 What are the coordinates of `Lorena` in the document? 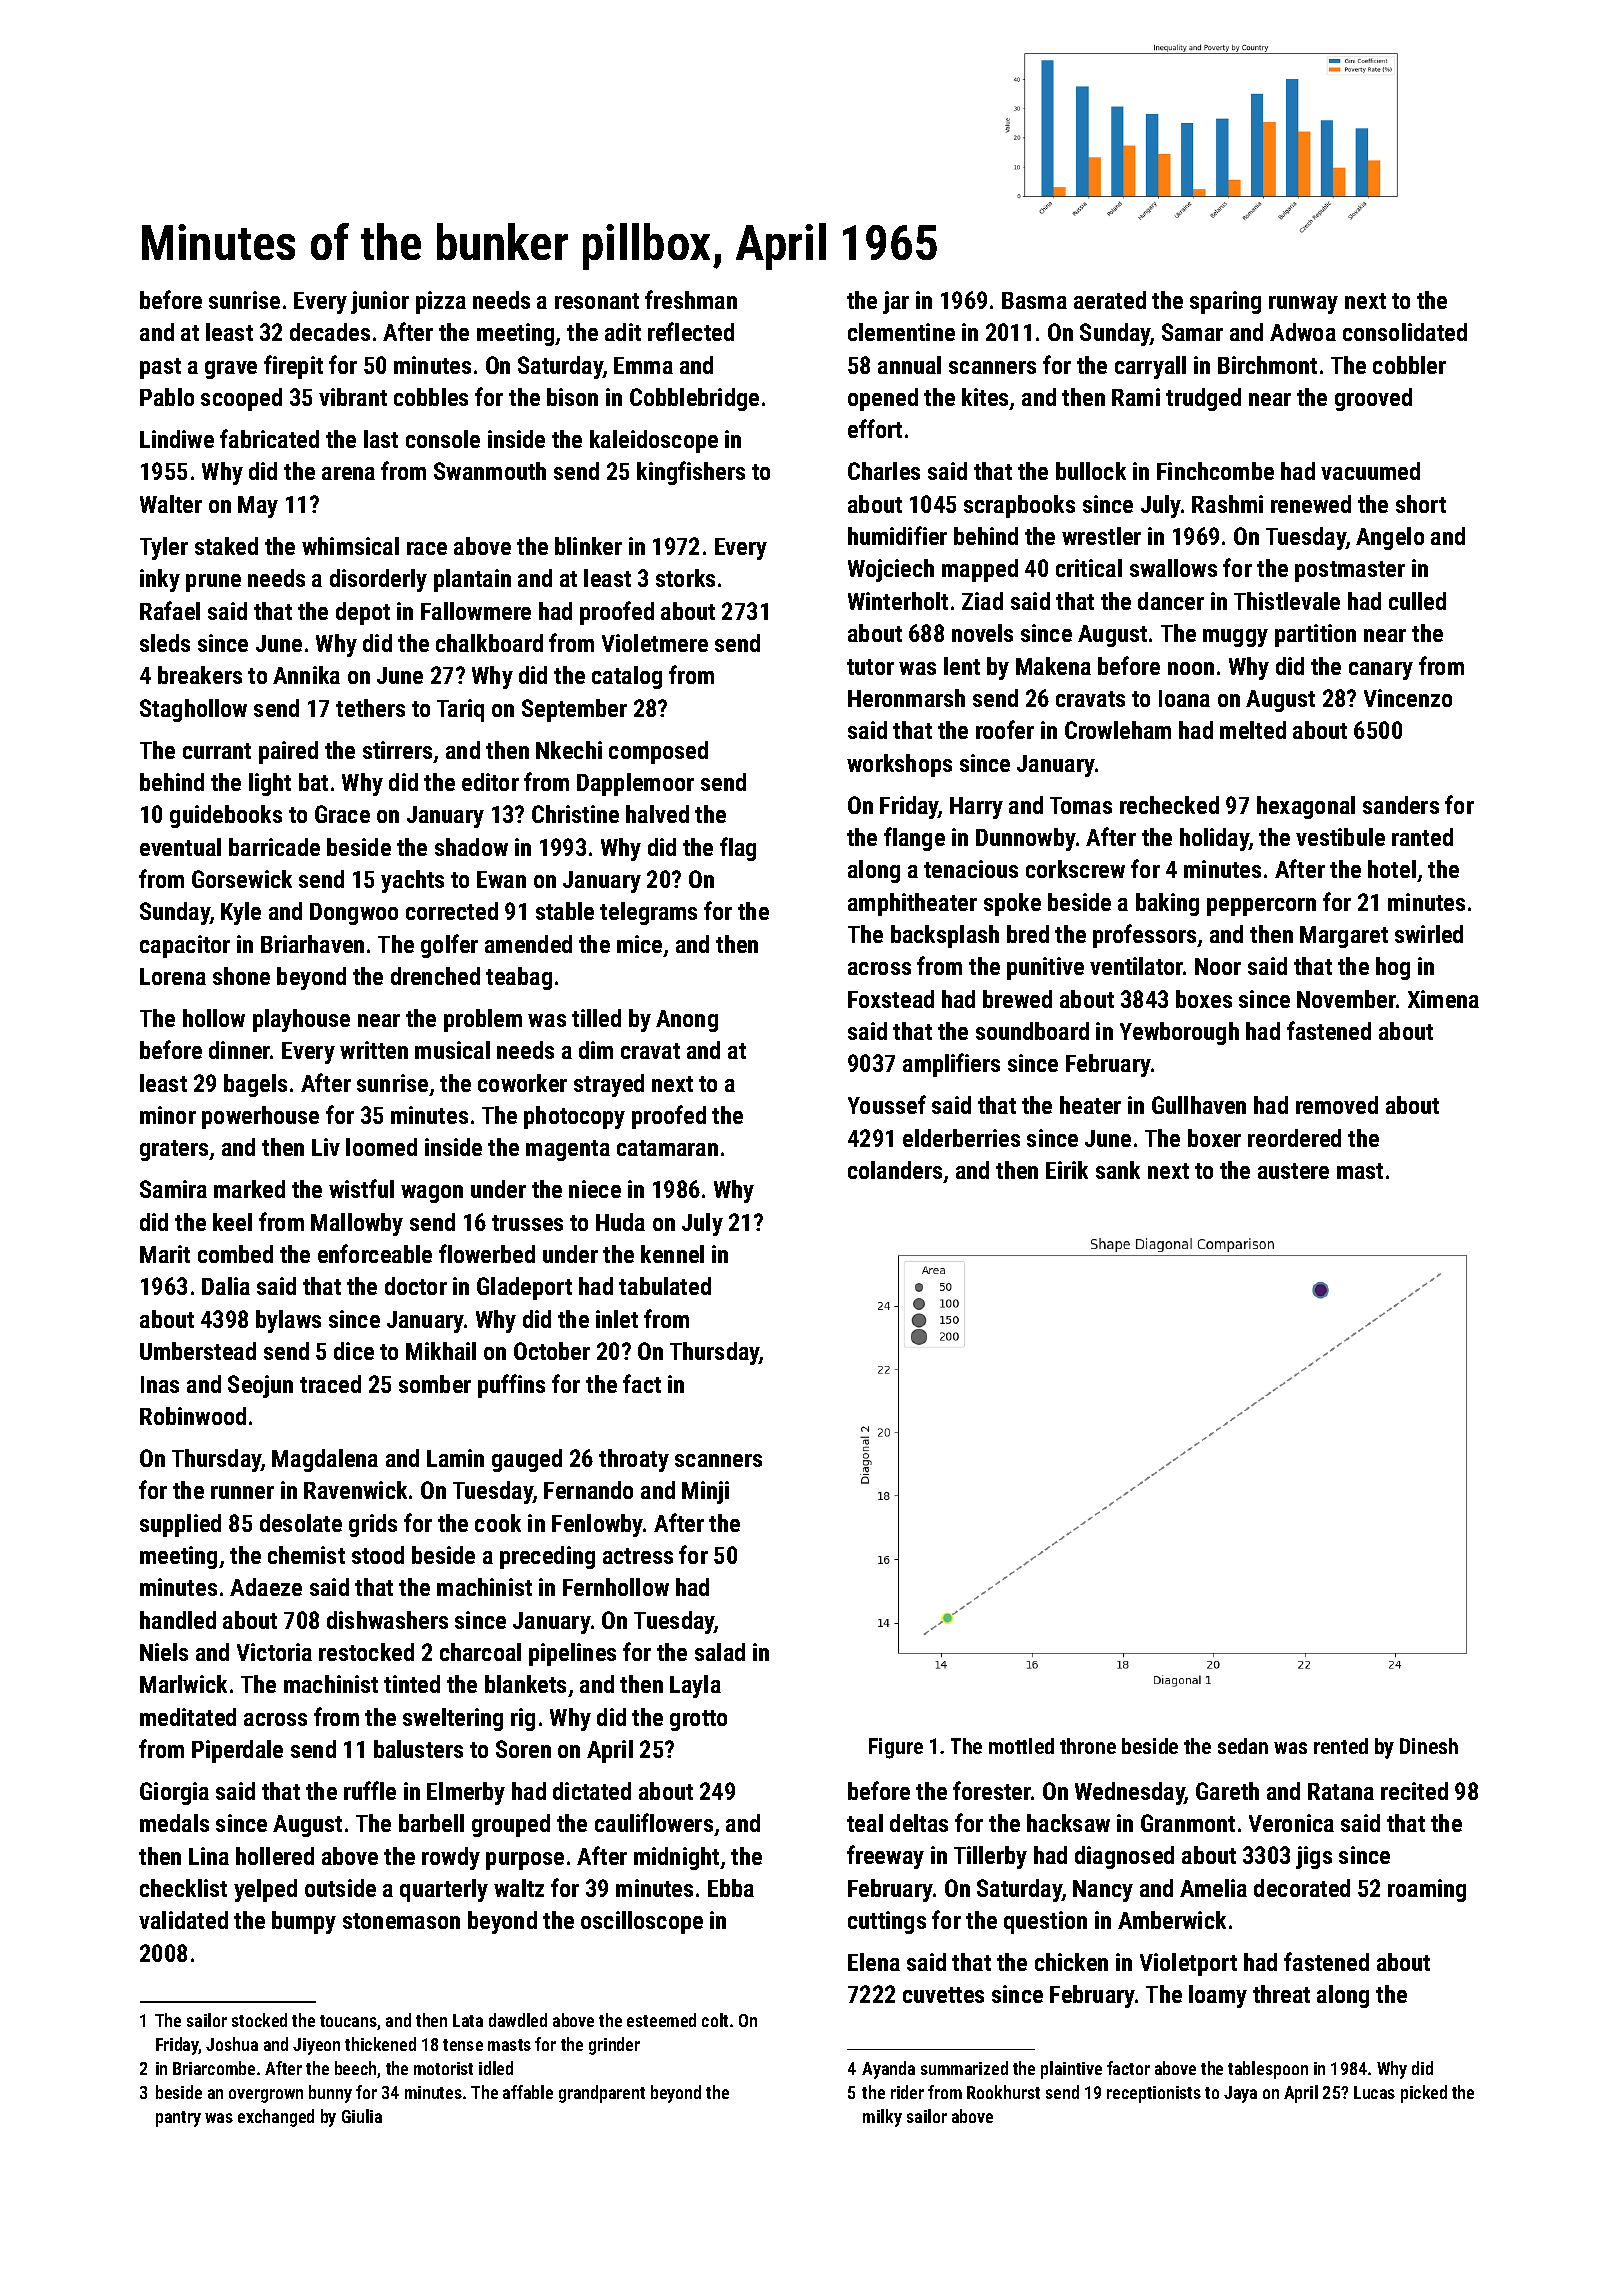 It's located at (173, 976).
